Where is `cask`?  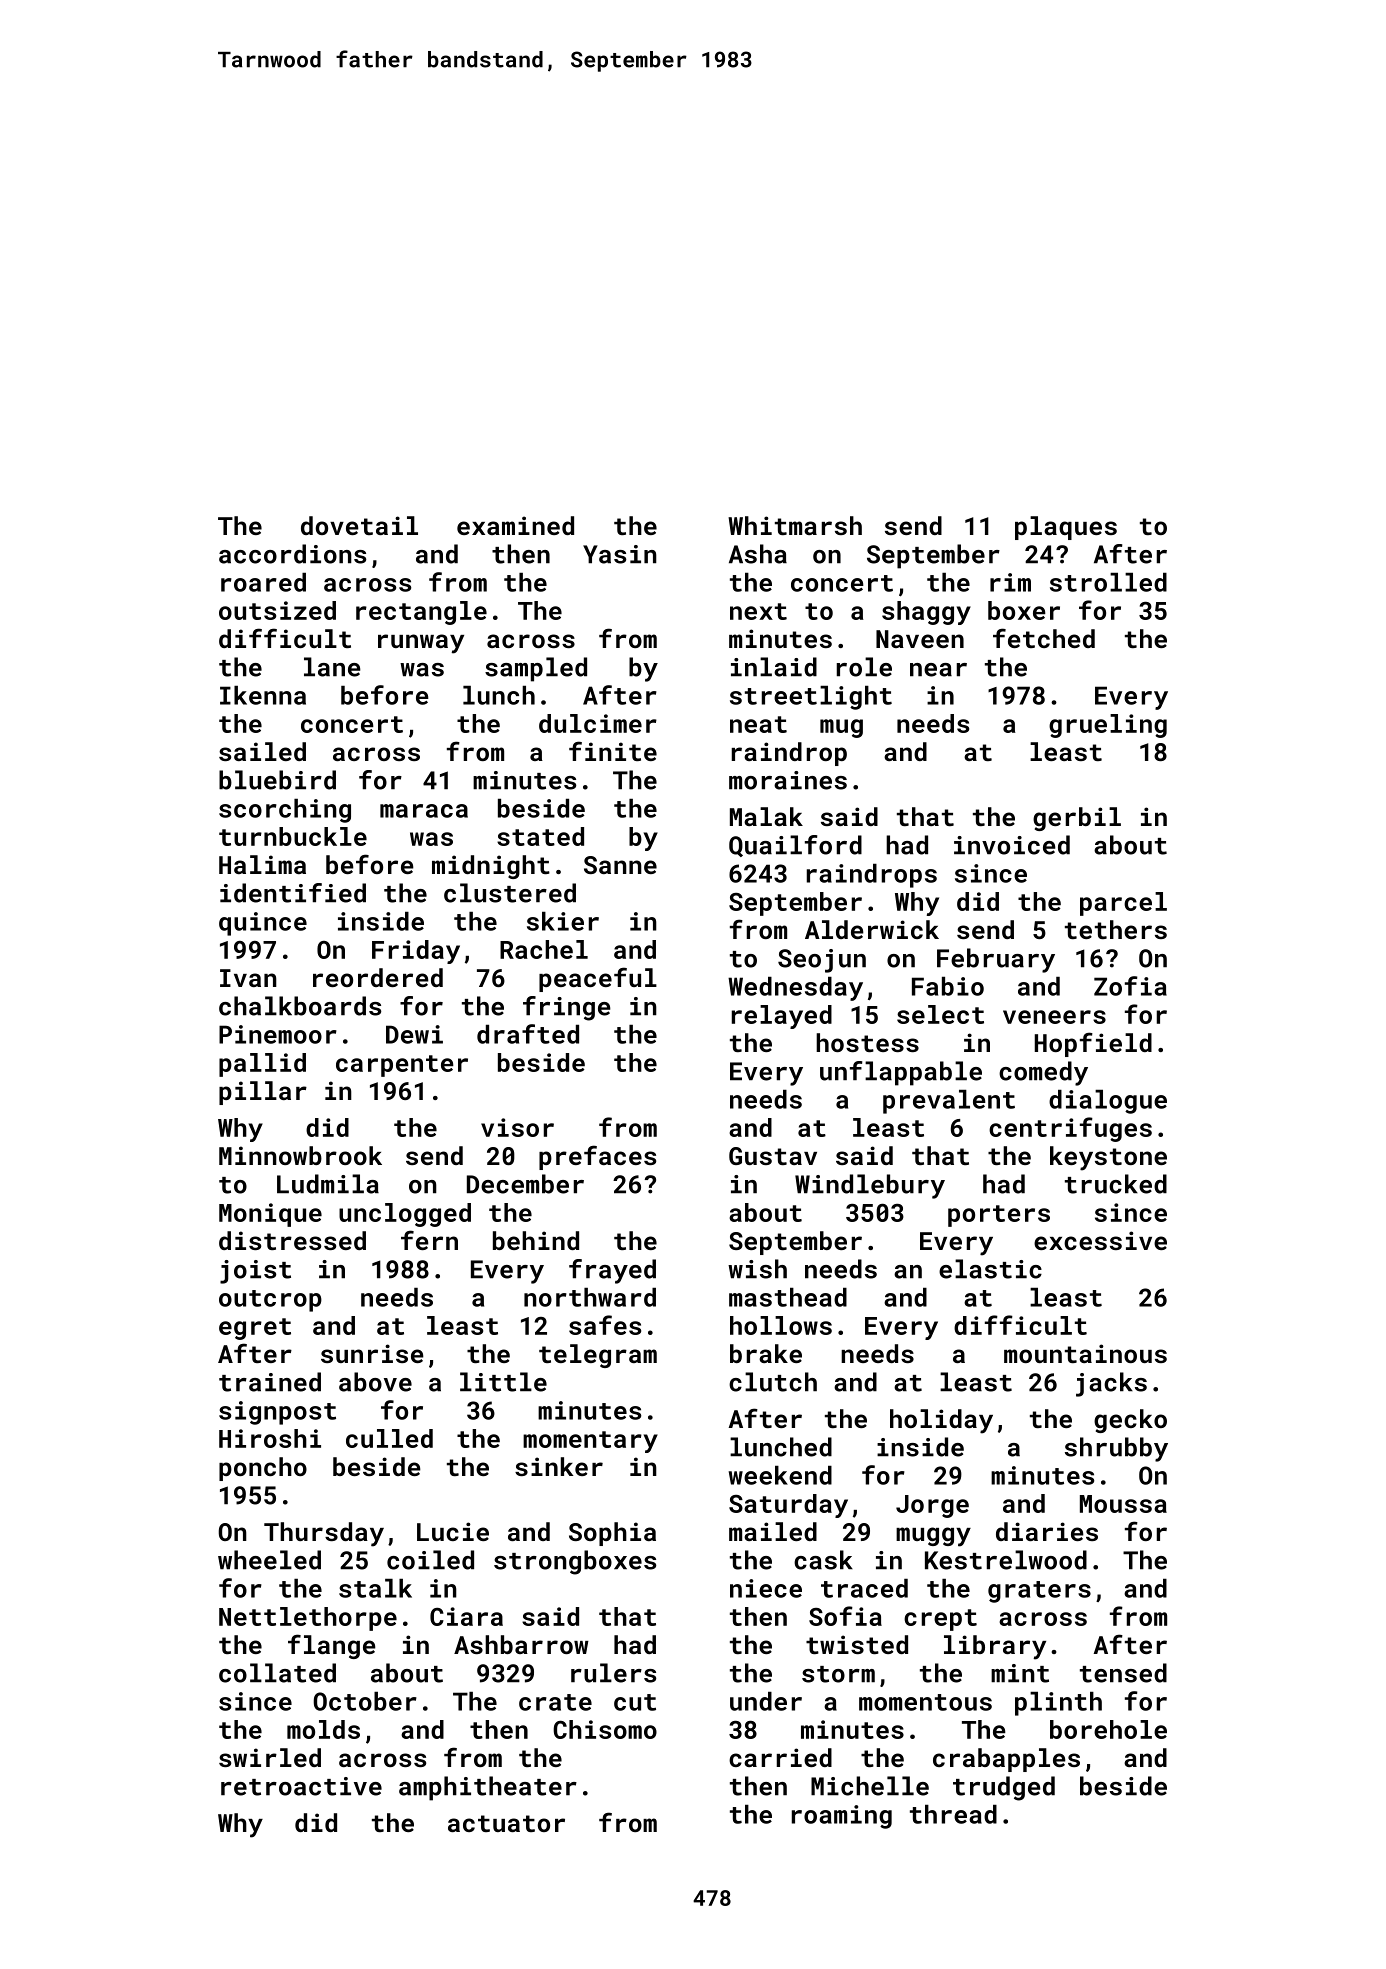
cask is located at coordinates (823, 1560).
